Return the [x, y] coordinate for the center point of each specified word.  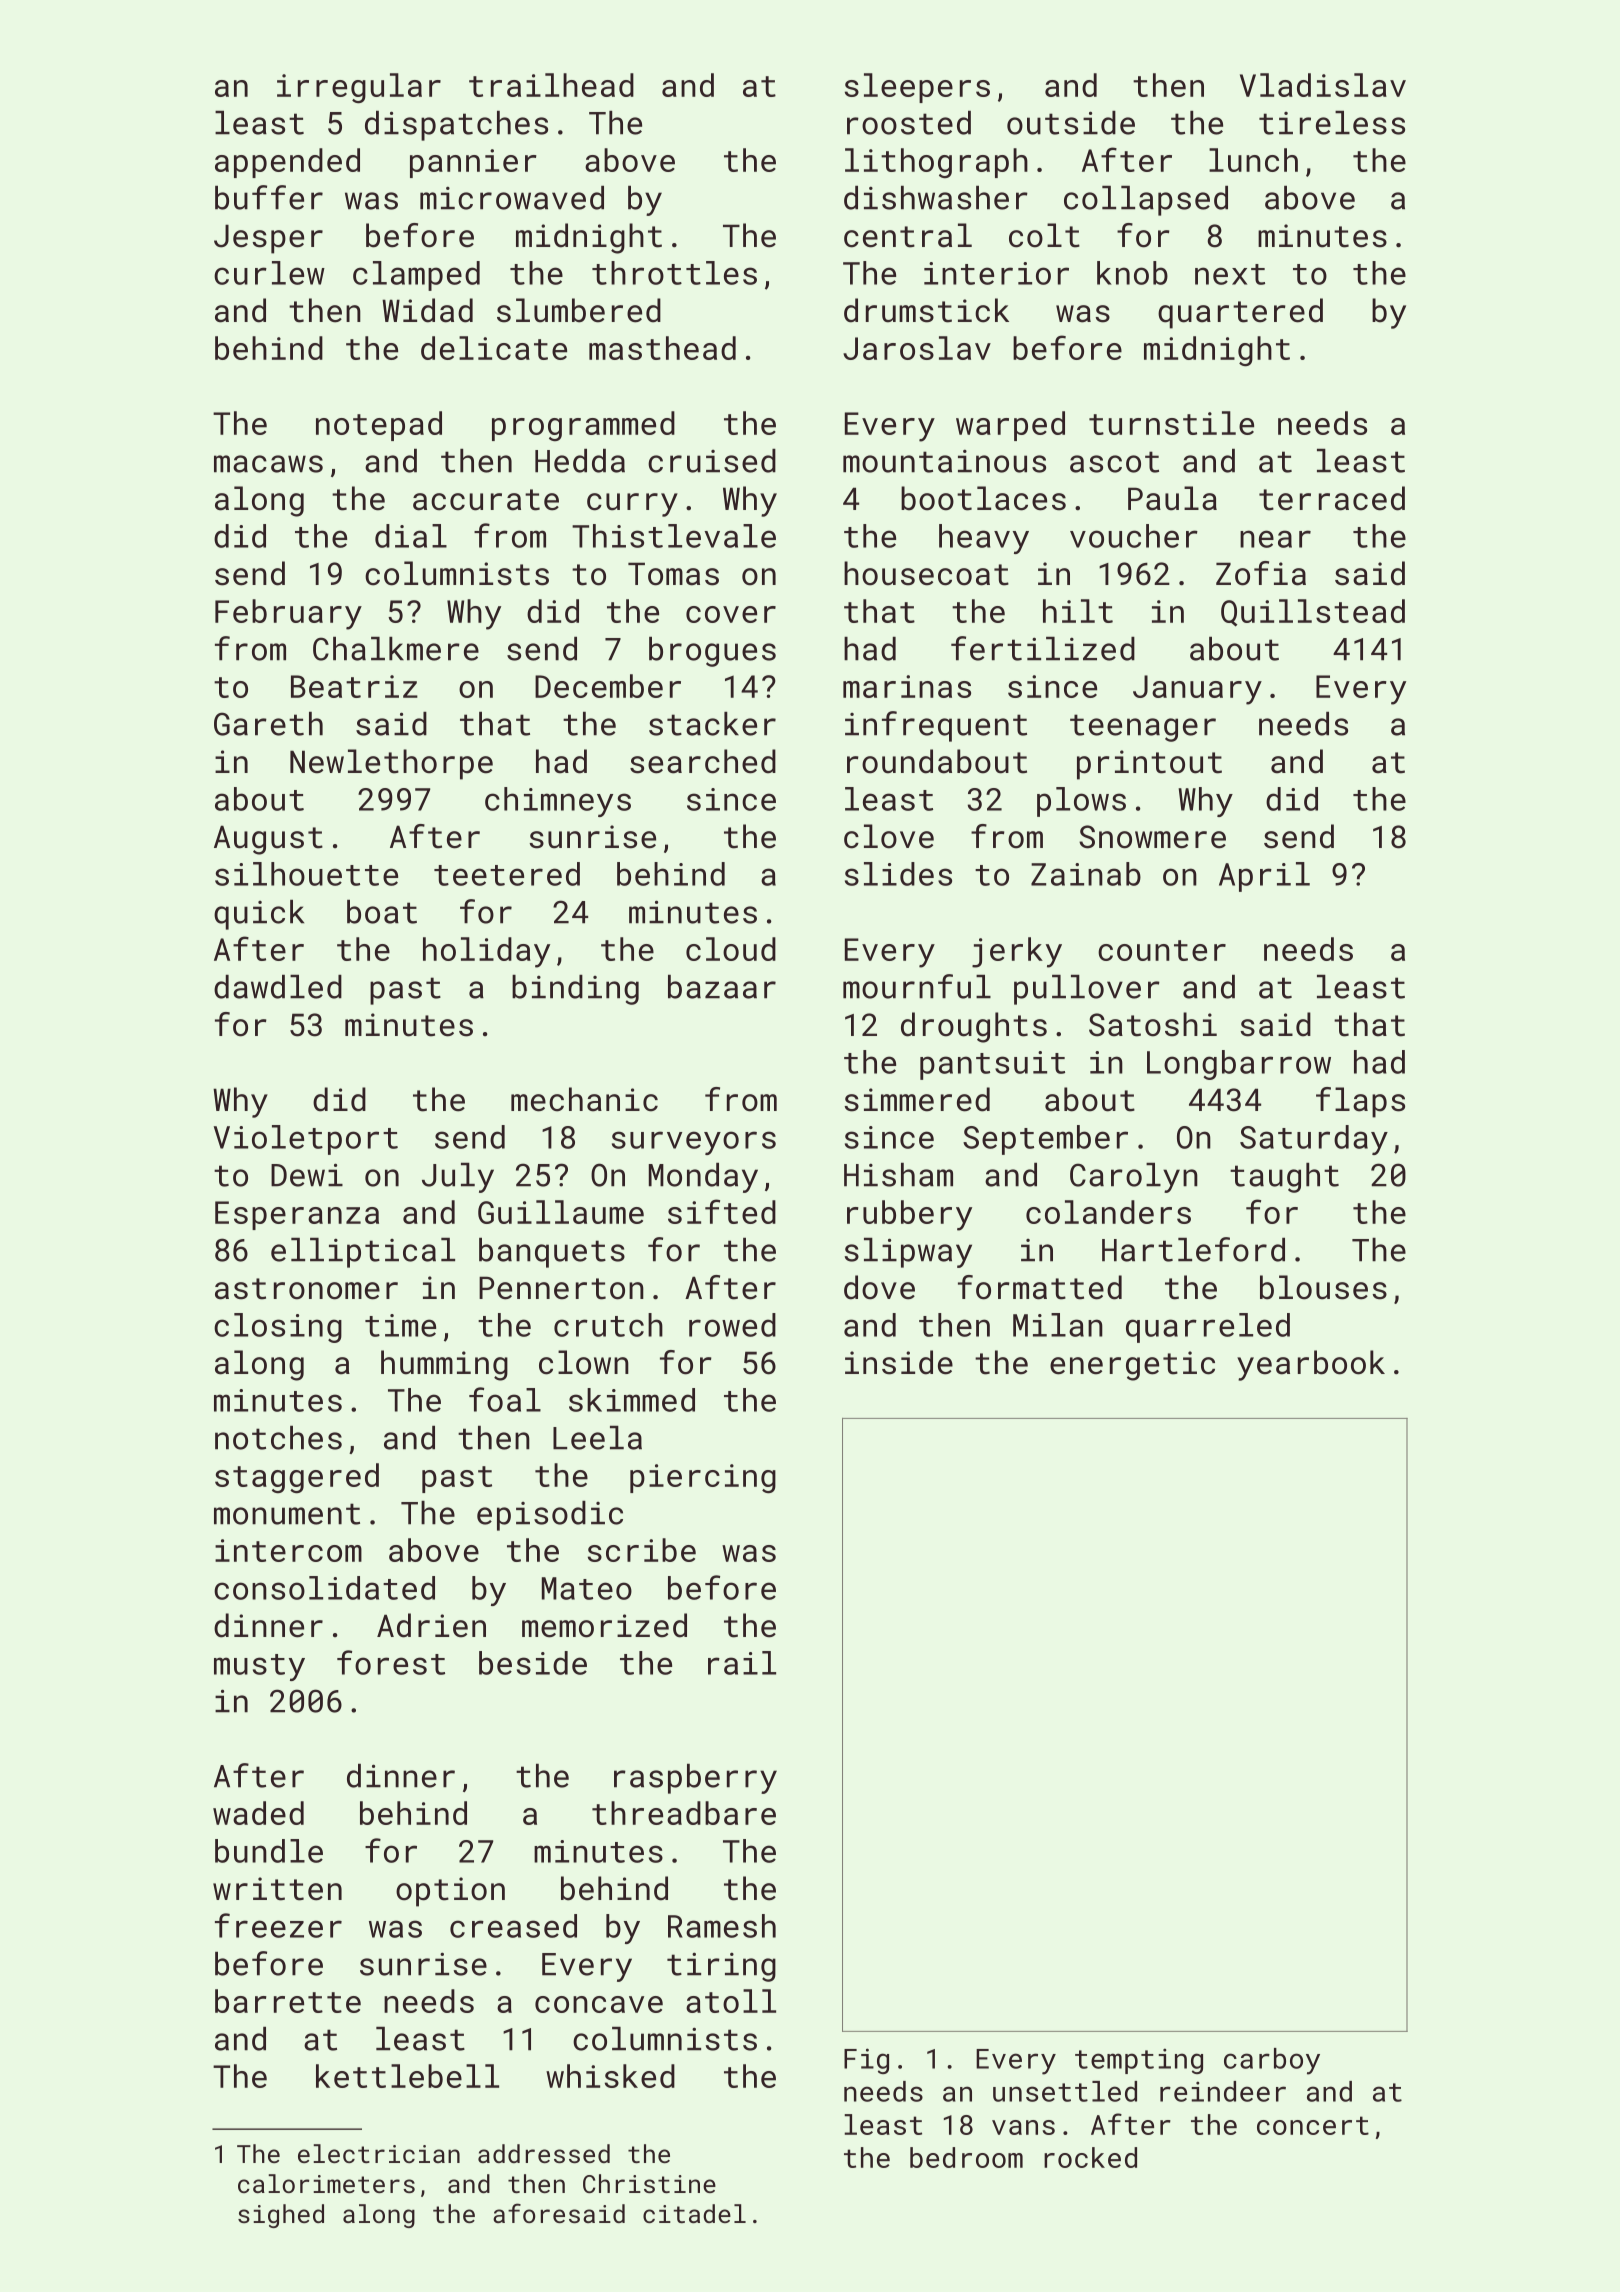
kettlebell [407, 2076]
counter [1162, 950]
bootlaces [983, 498]
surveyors [694, 1143]
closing [278, 1328]
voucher [1134, 536]
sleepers [917, 88]
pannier [473, 163]
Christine [649, 2183]
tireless [1332, 123]
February [288, 614]
